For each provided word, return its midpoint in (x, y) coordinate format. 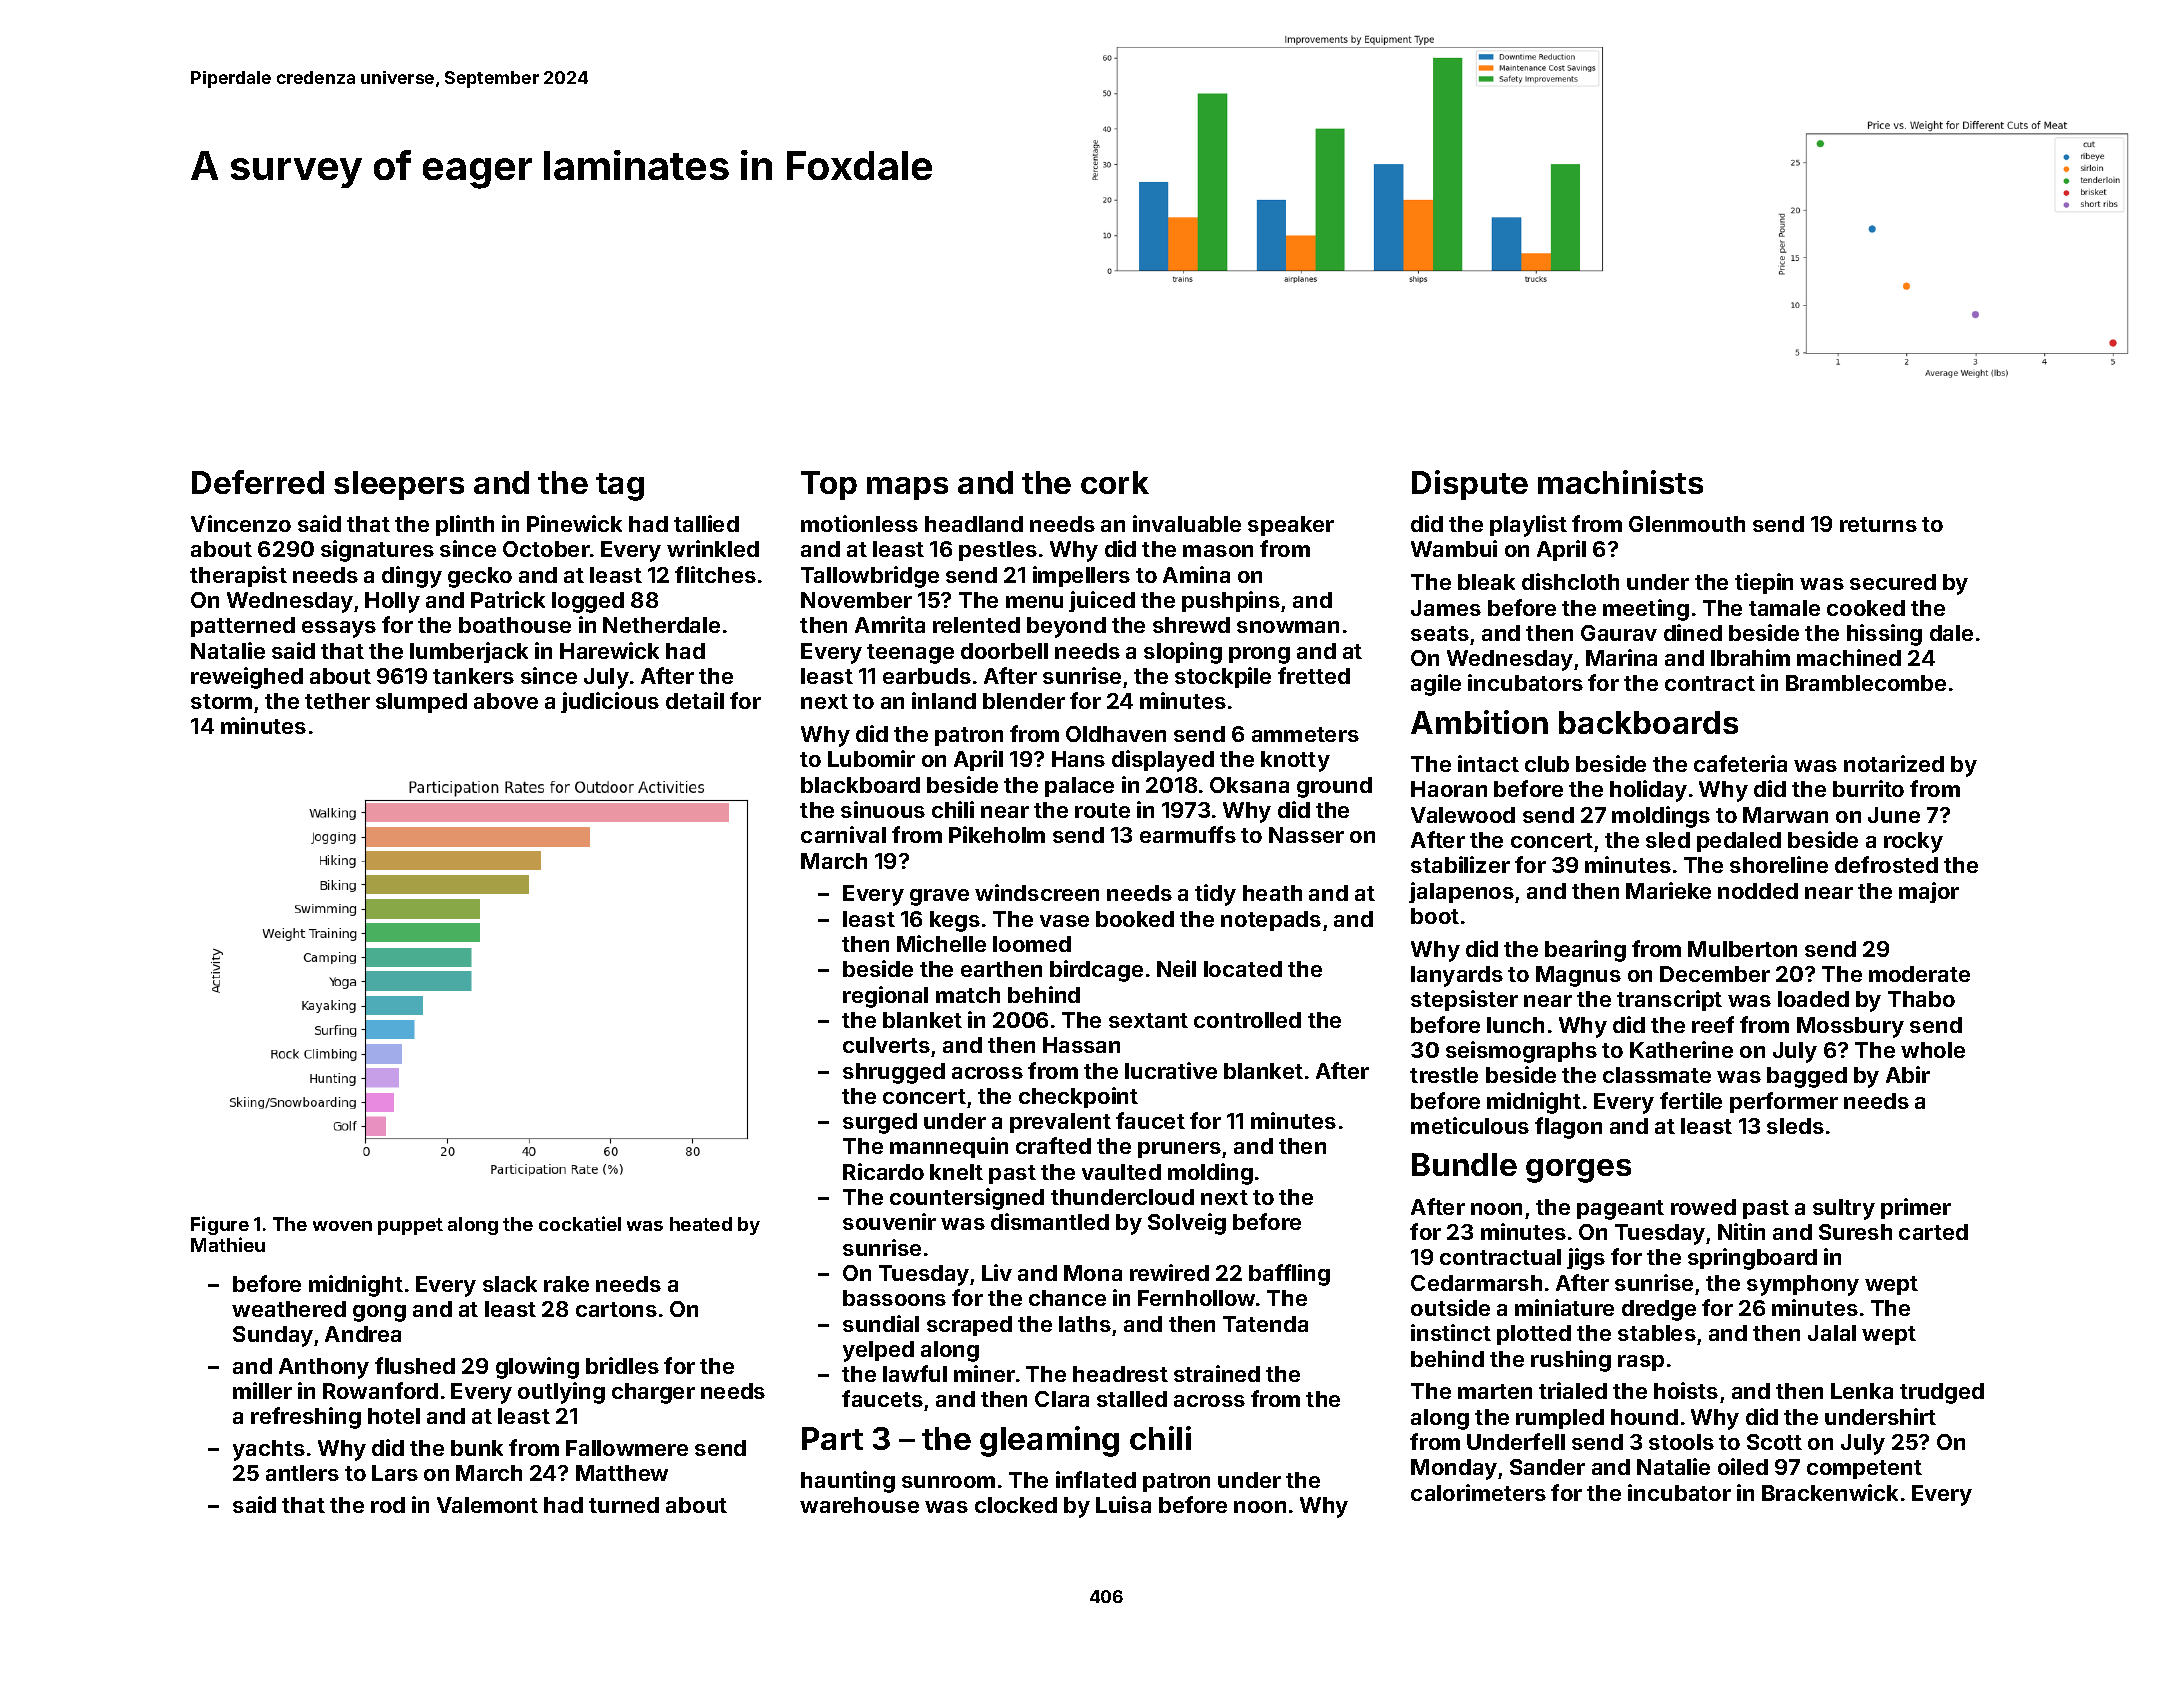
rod (388, 1505)
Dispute (1470, 485)
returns (1878, 524)
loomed (1032, 944)
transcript (1669, 1000)
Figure (220, 1225)
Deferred (258, 482)
